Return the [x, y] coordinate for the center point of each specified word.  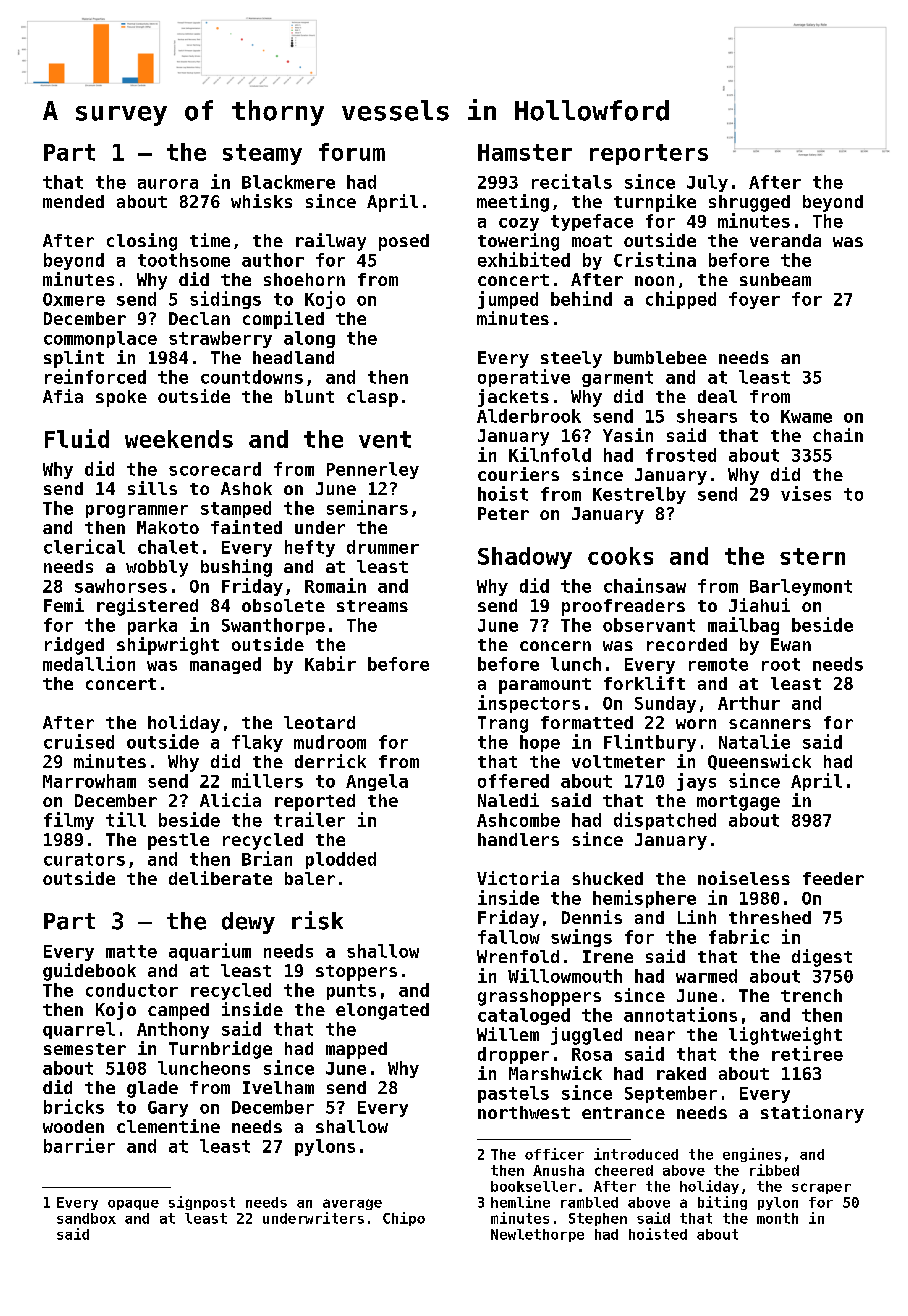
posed [404, 242]
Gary [168, 1109]
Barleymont [801, 587]
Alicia [230, 800]
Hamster [525, 152]
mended [73, 201]
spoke [121, 398]
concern [555, 646]
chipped [681, 300]
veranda [785, 240]
